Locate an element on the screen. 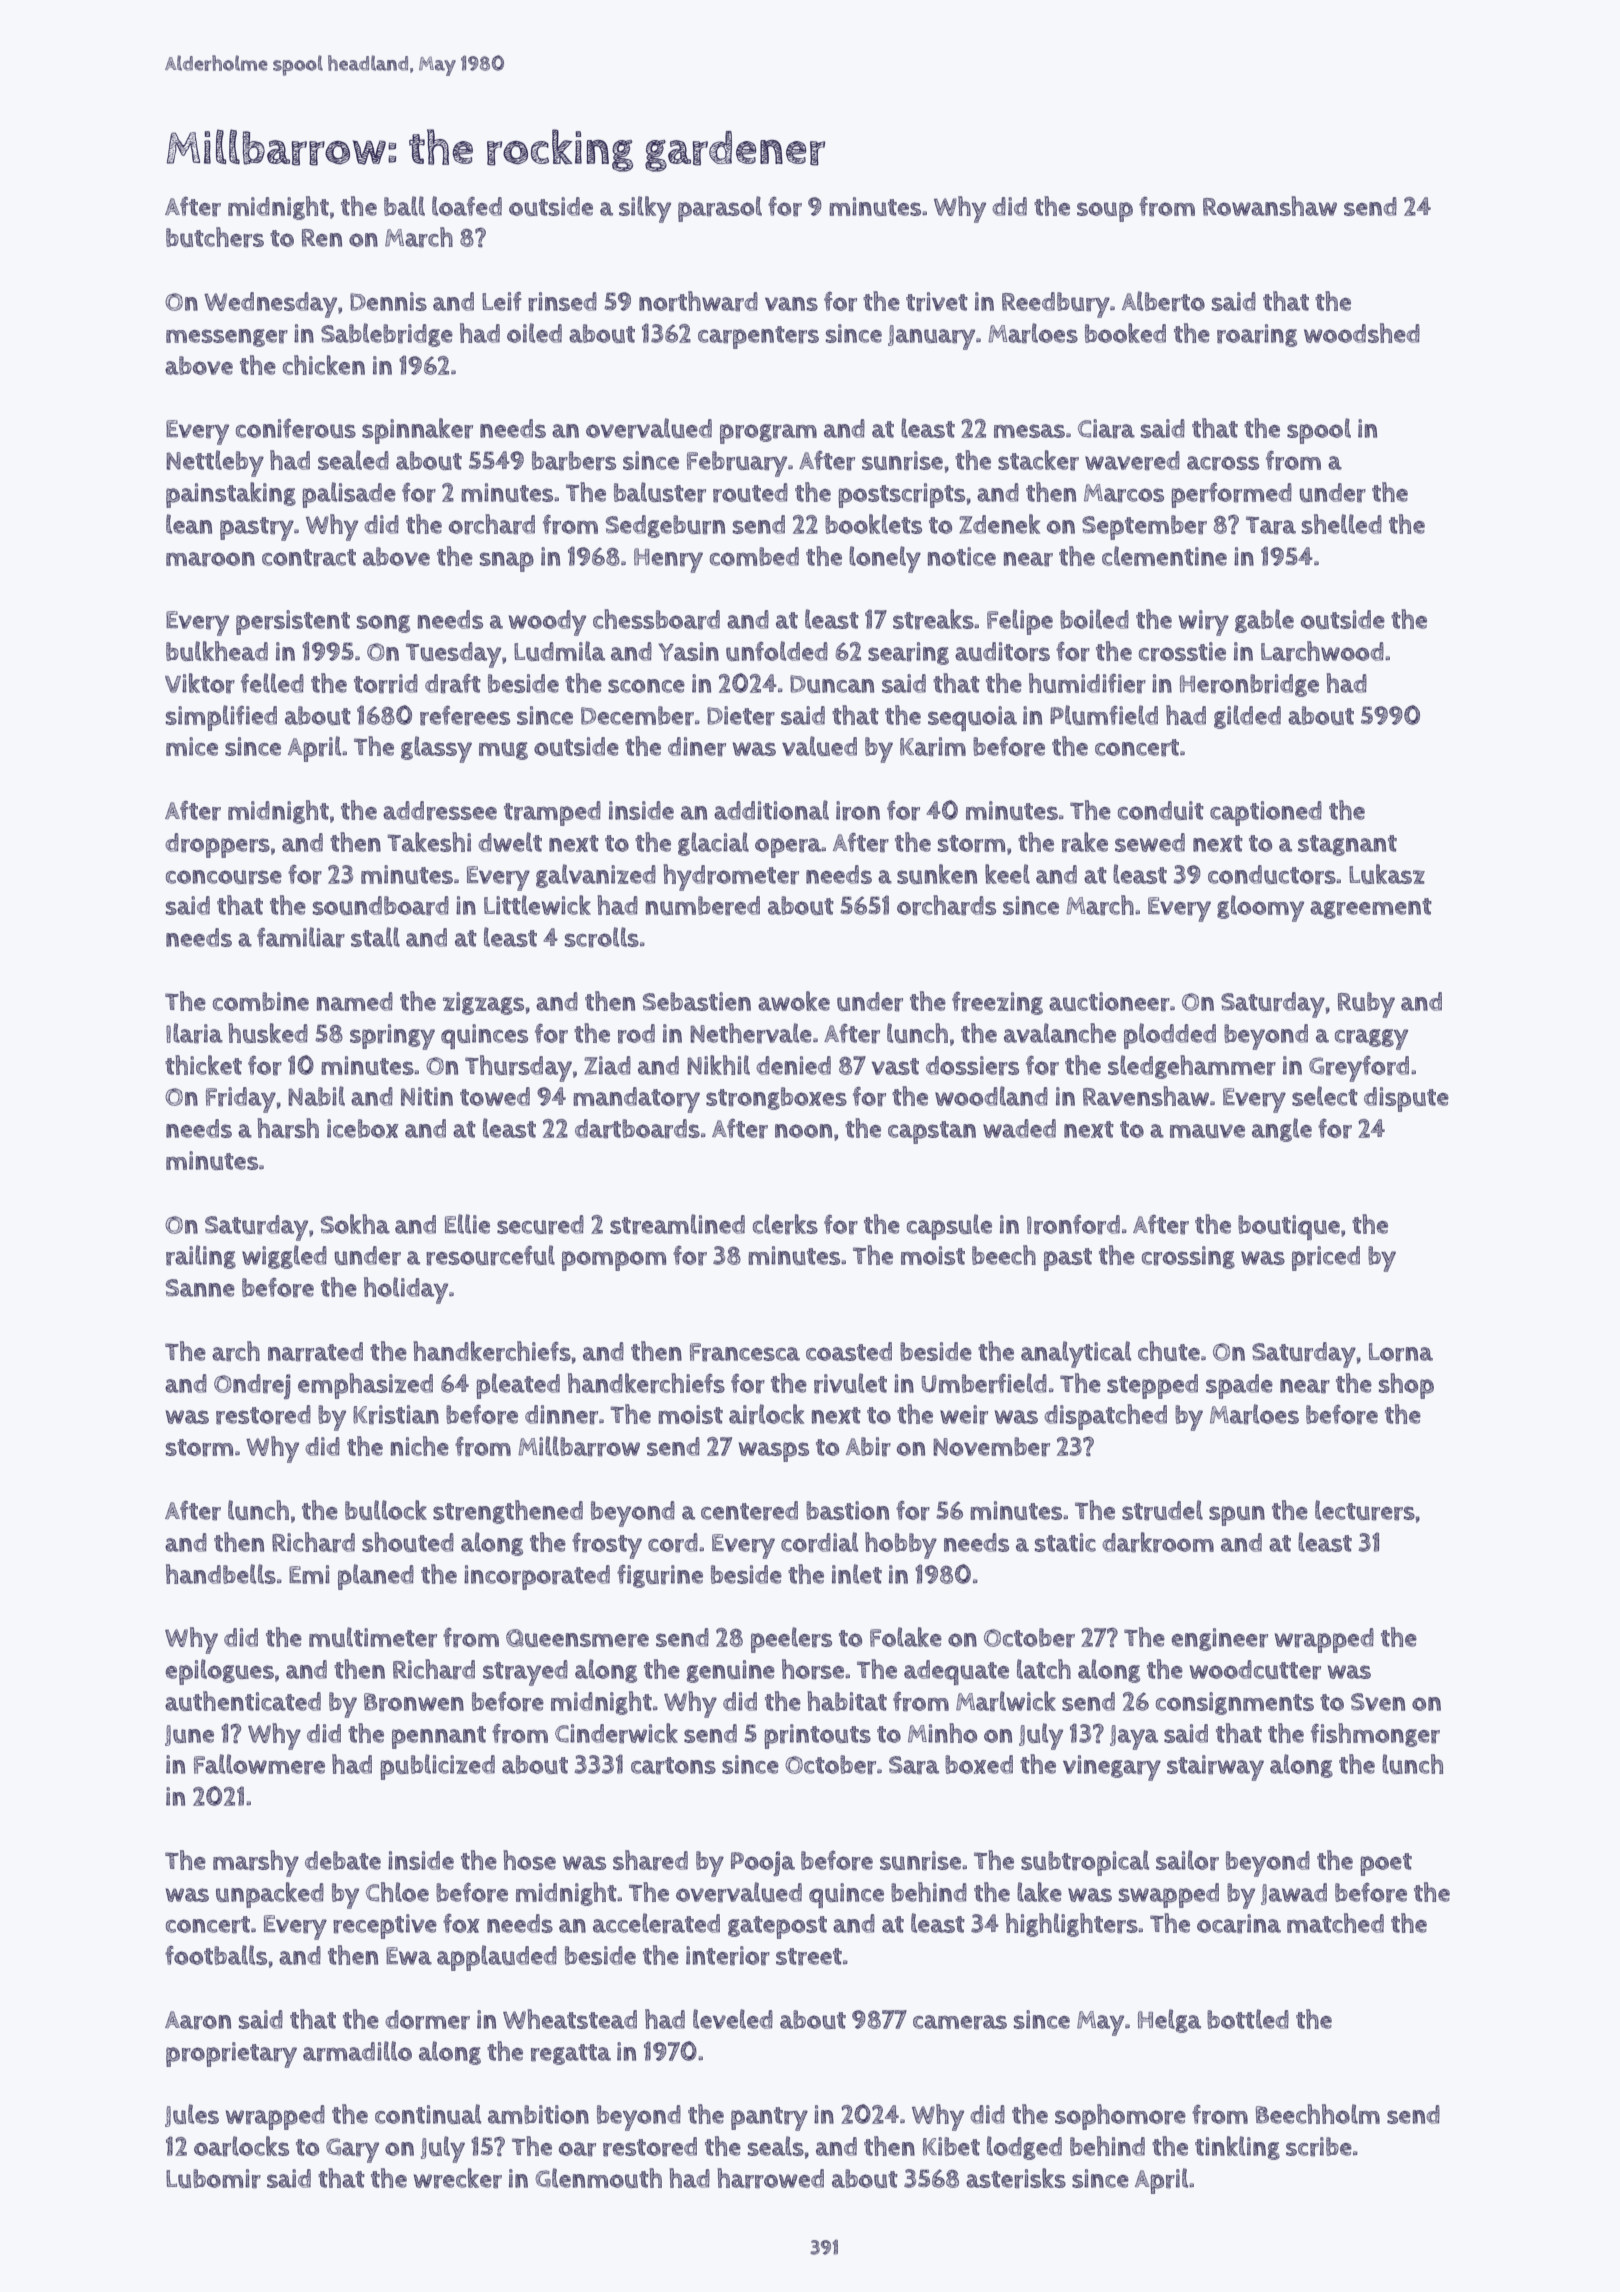  program is located at coordinates (768, 434).
